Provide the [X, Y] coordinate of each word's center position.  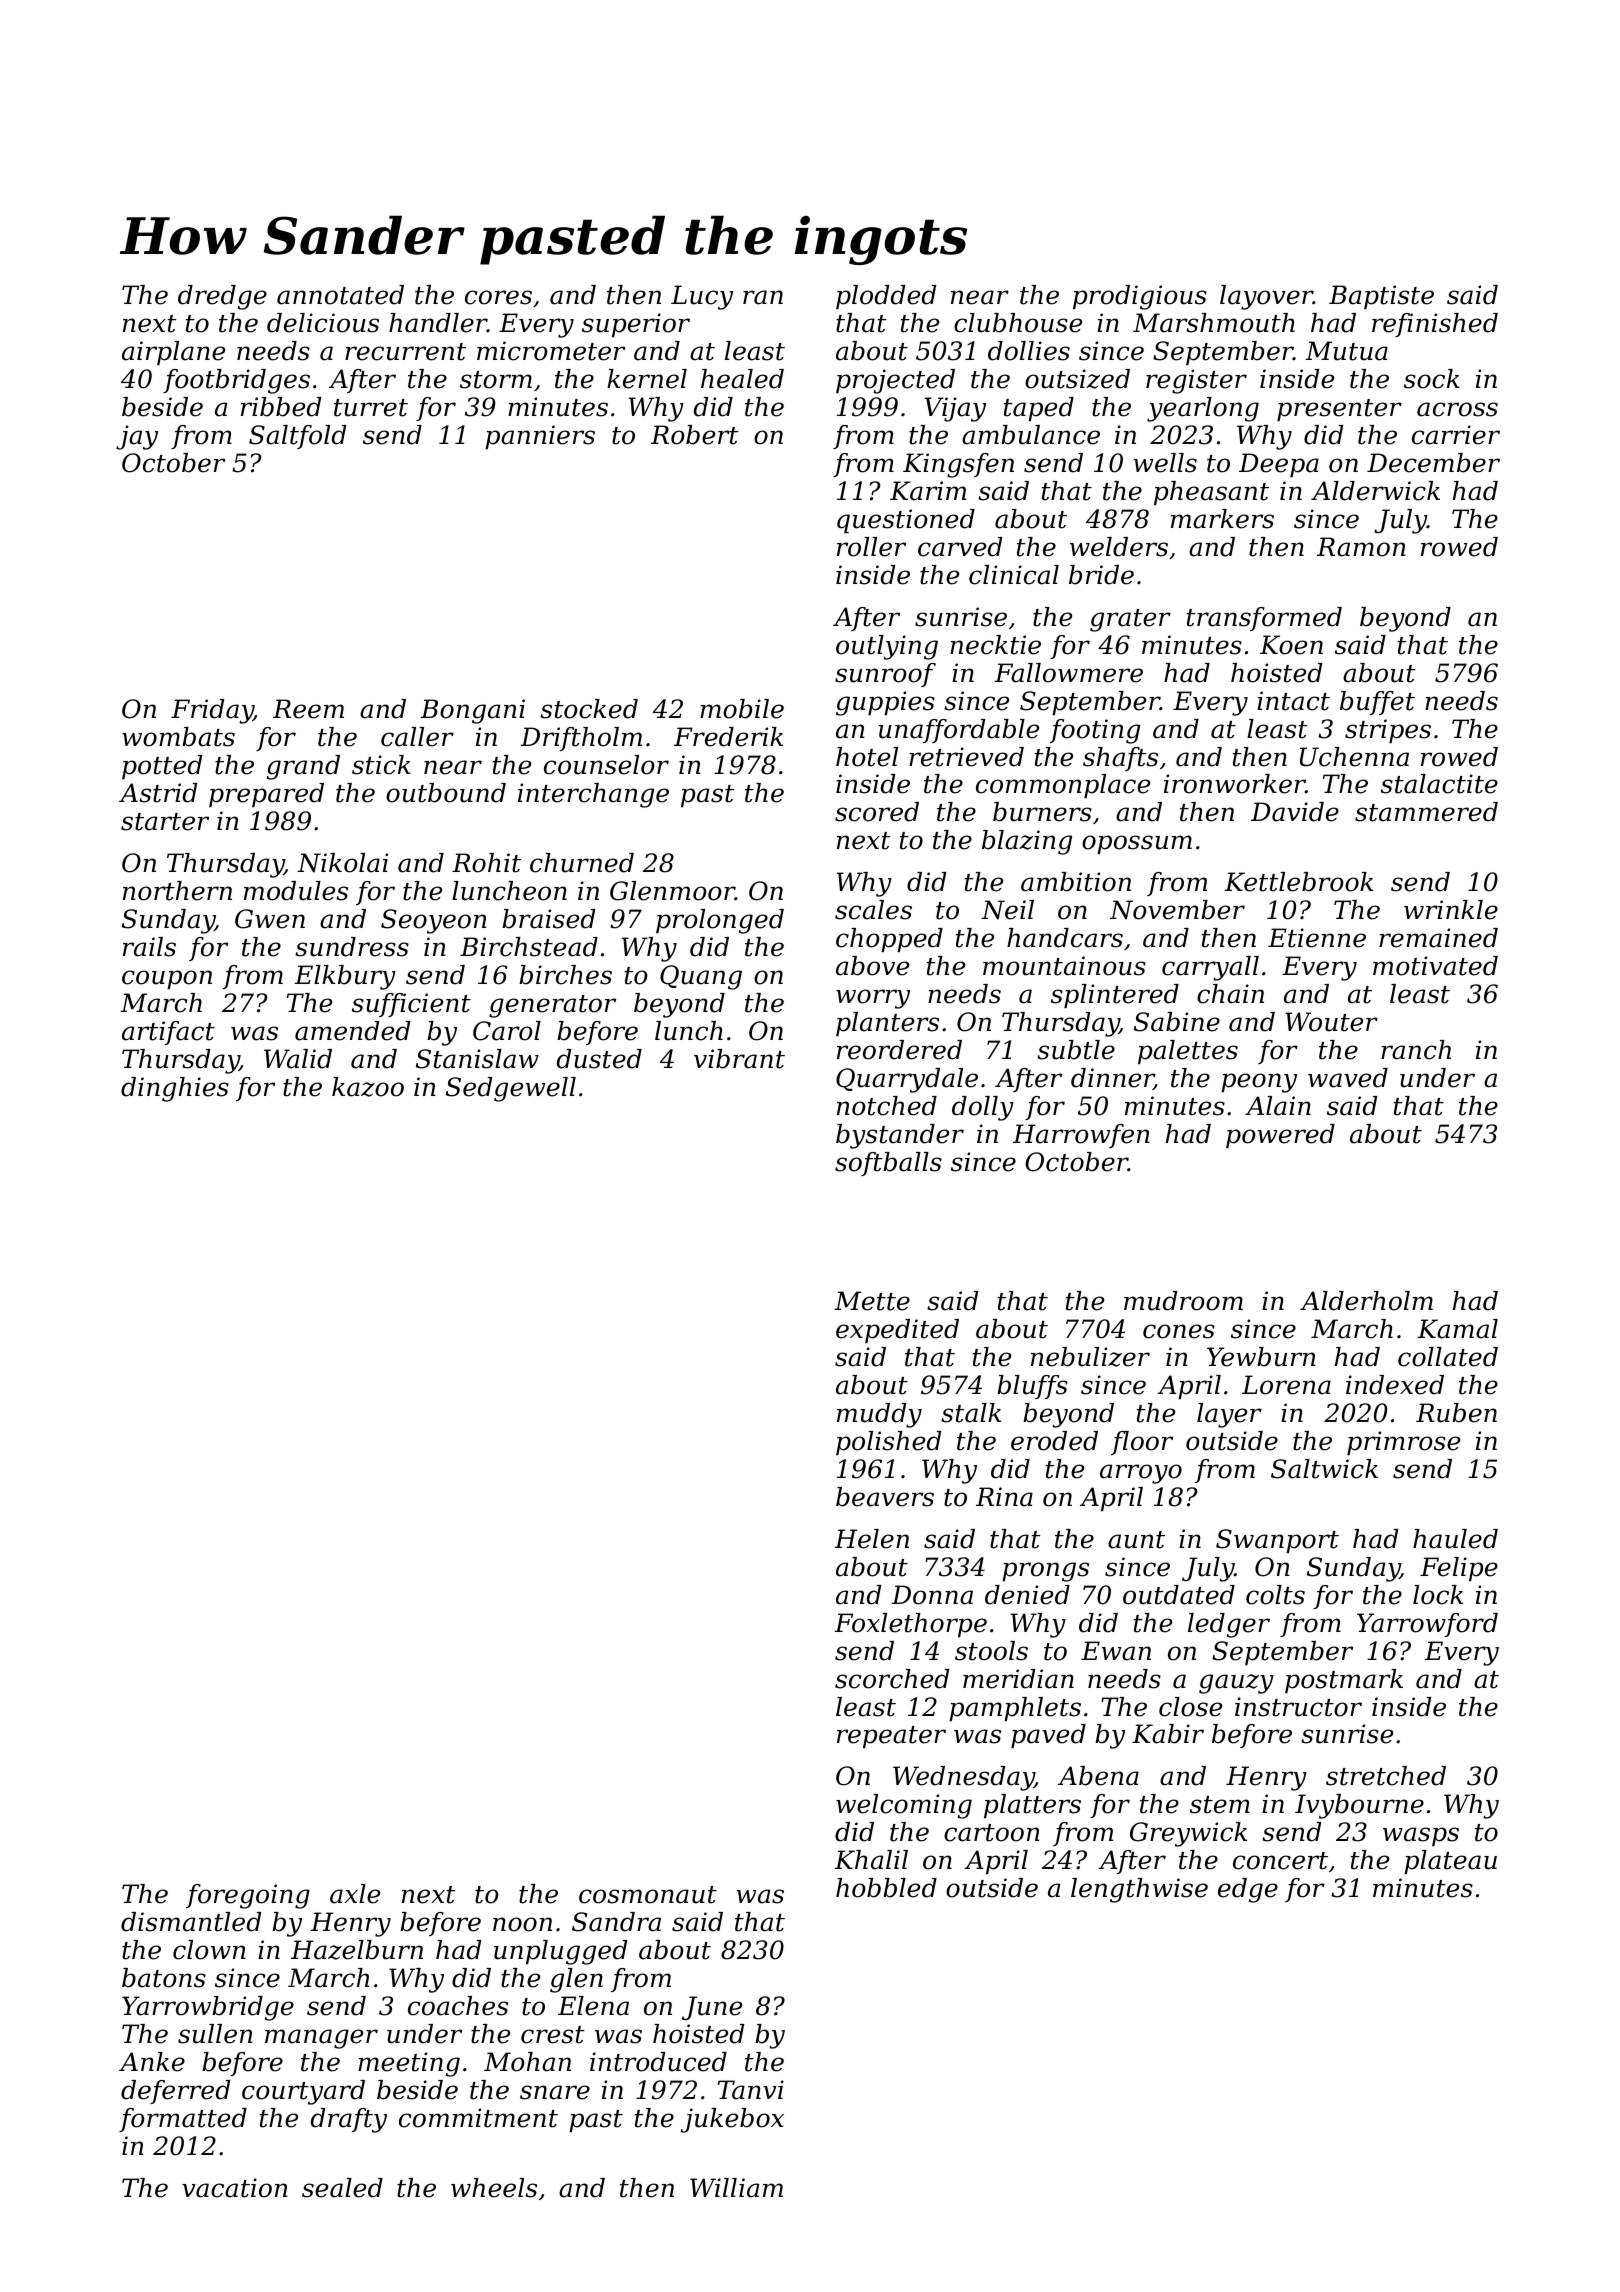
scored [877, 812]
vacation [235, 2188]
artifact [168, 1033]
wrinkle [1451, 910]
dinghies [175, 1089]
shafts [1120, 759]
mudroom [1183, 1301]
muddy [879, 1415]
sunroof [885, 675]
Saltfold [297, 437]
